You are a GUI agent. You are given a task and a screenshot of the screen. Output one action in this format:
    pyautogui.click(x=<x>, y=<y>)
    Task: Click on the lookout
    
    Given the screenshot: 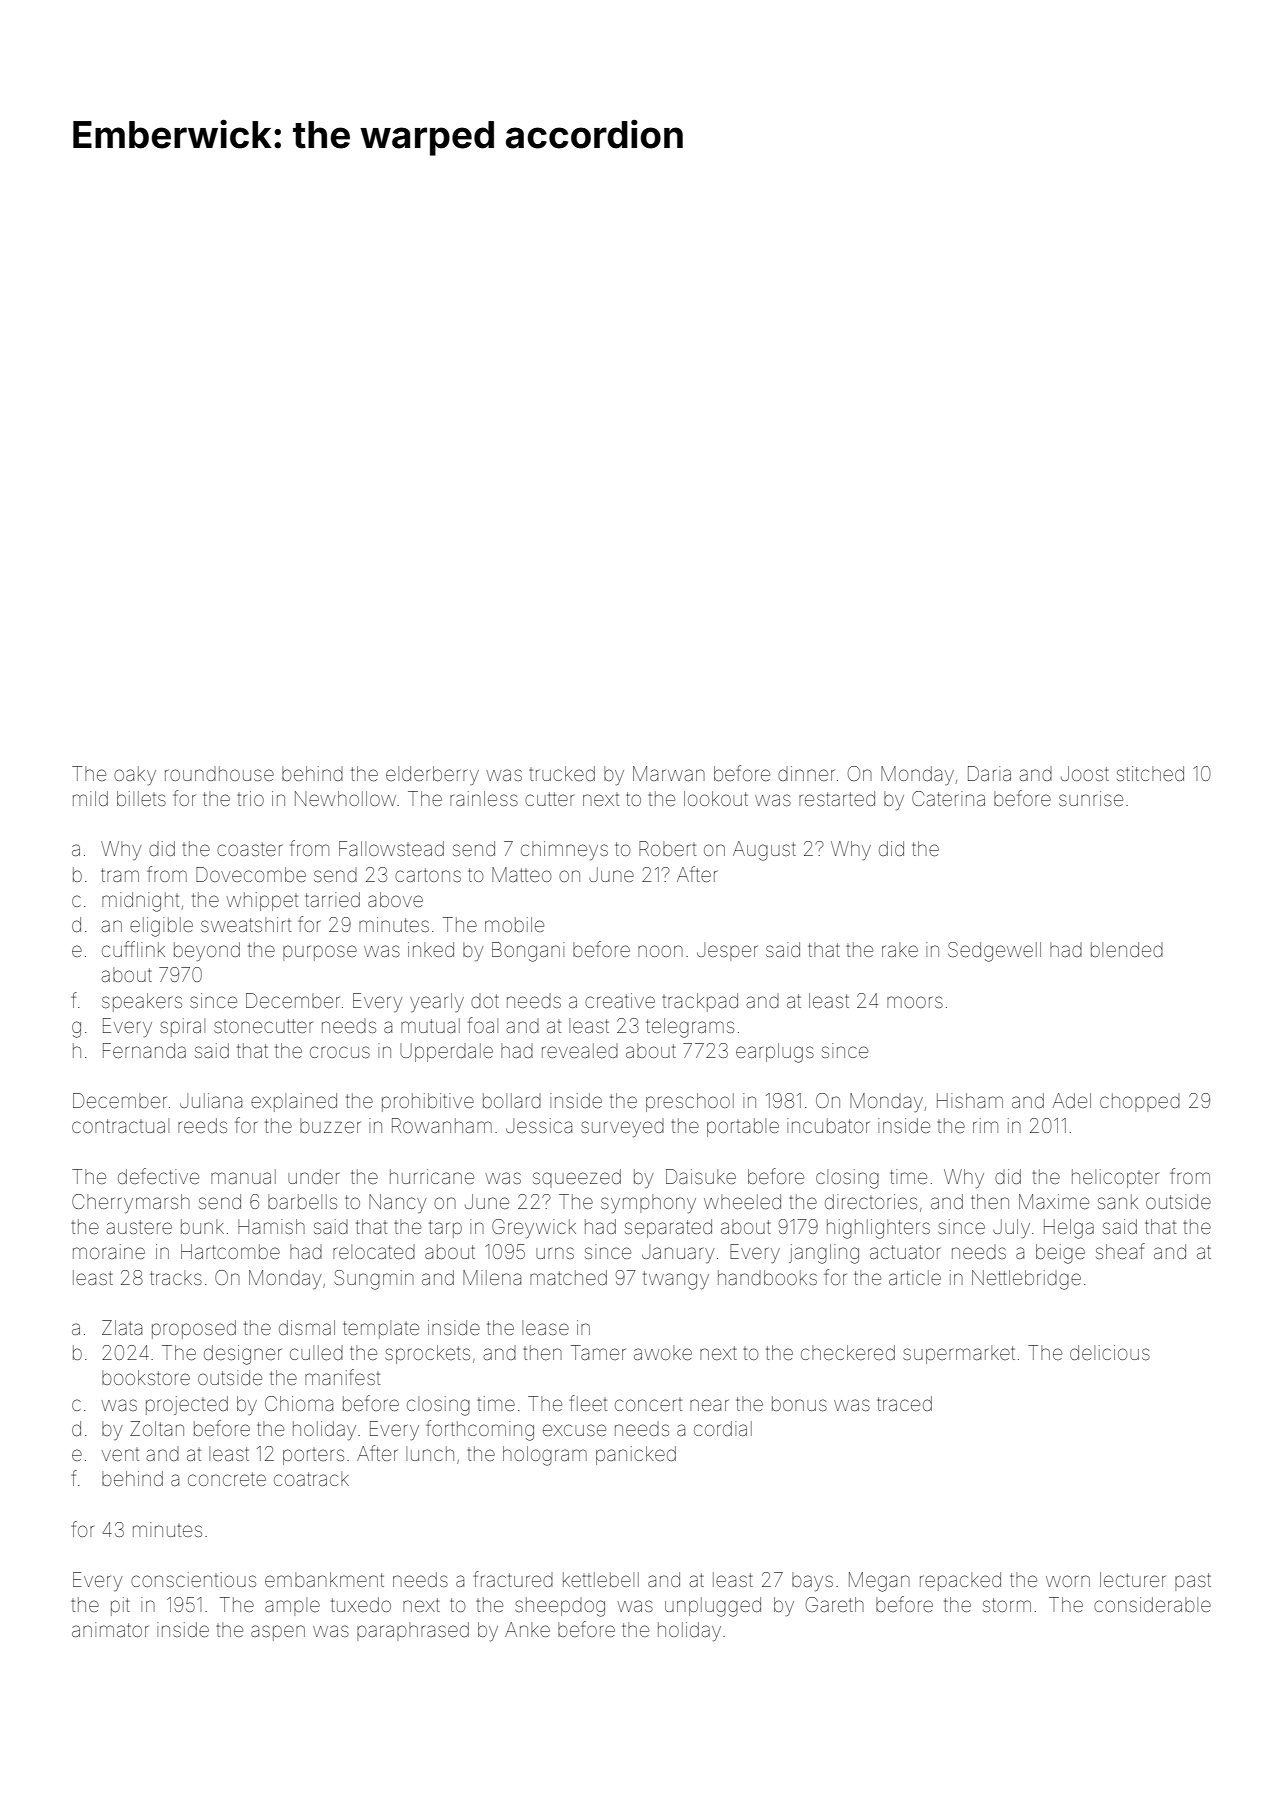 What is the action you would take?
    pyautogui.click(x=716, y=798)
